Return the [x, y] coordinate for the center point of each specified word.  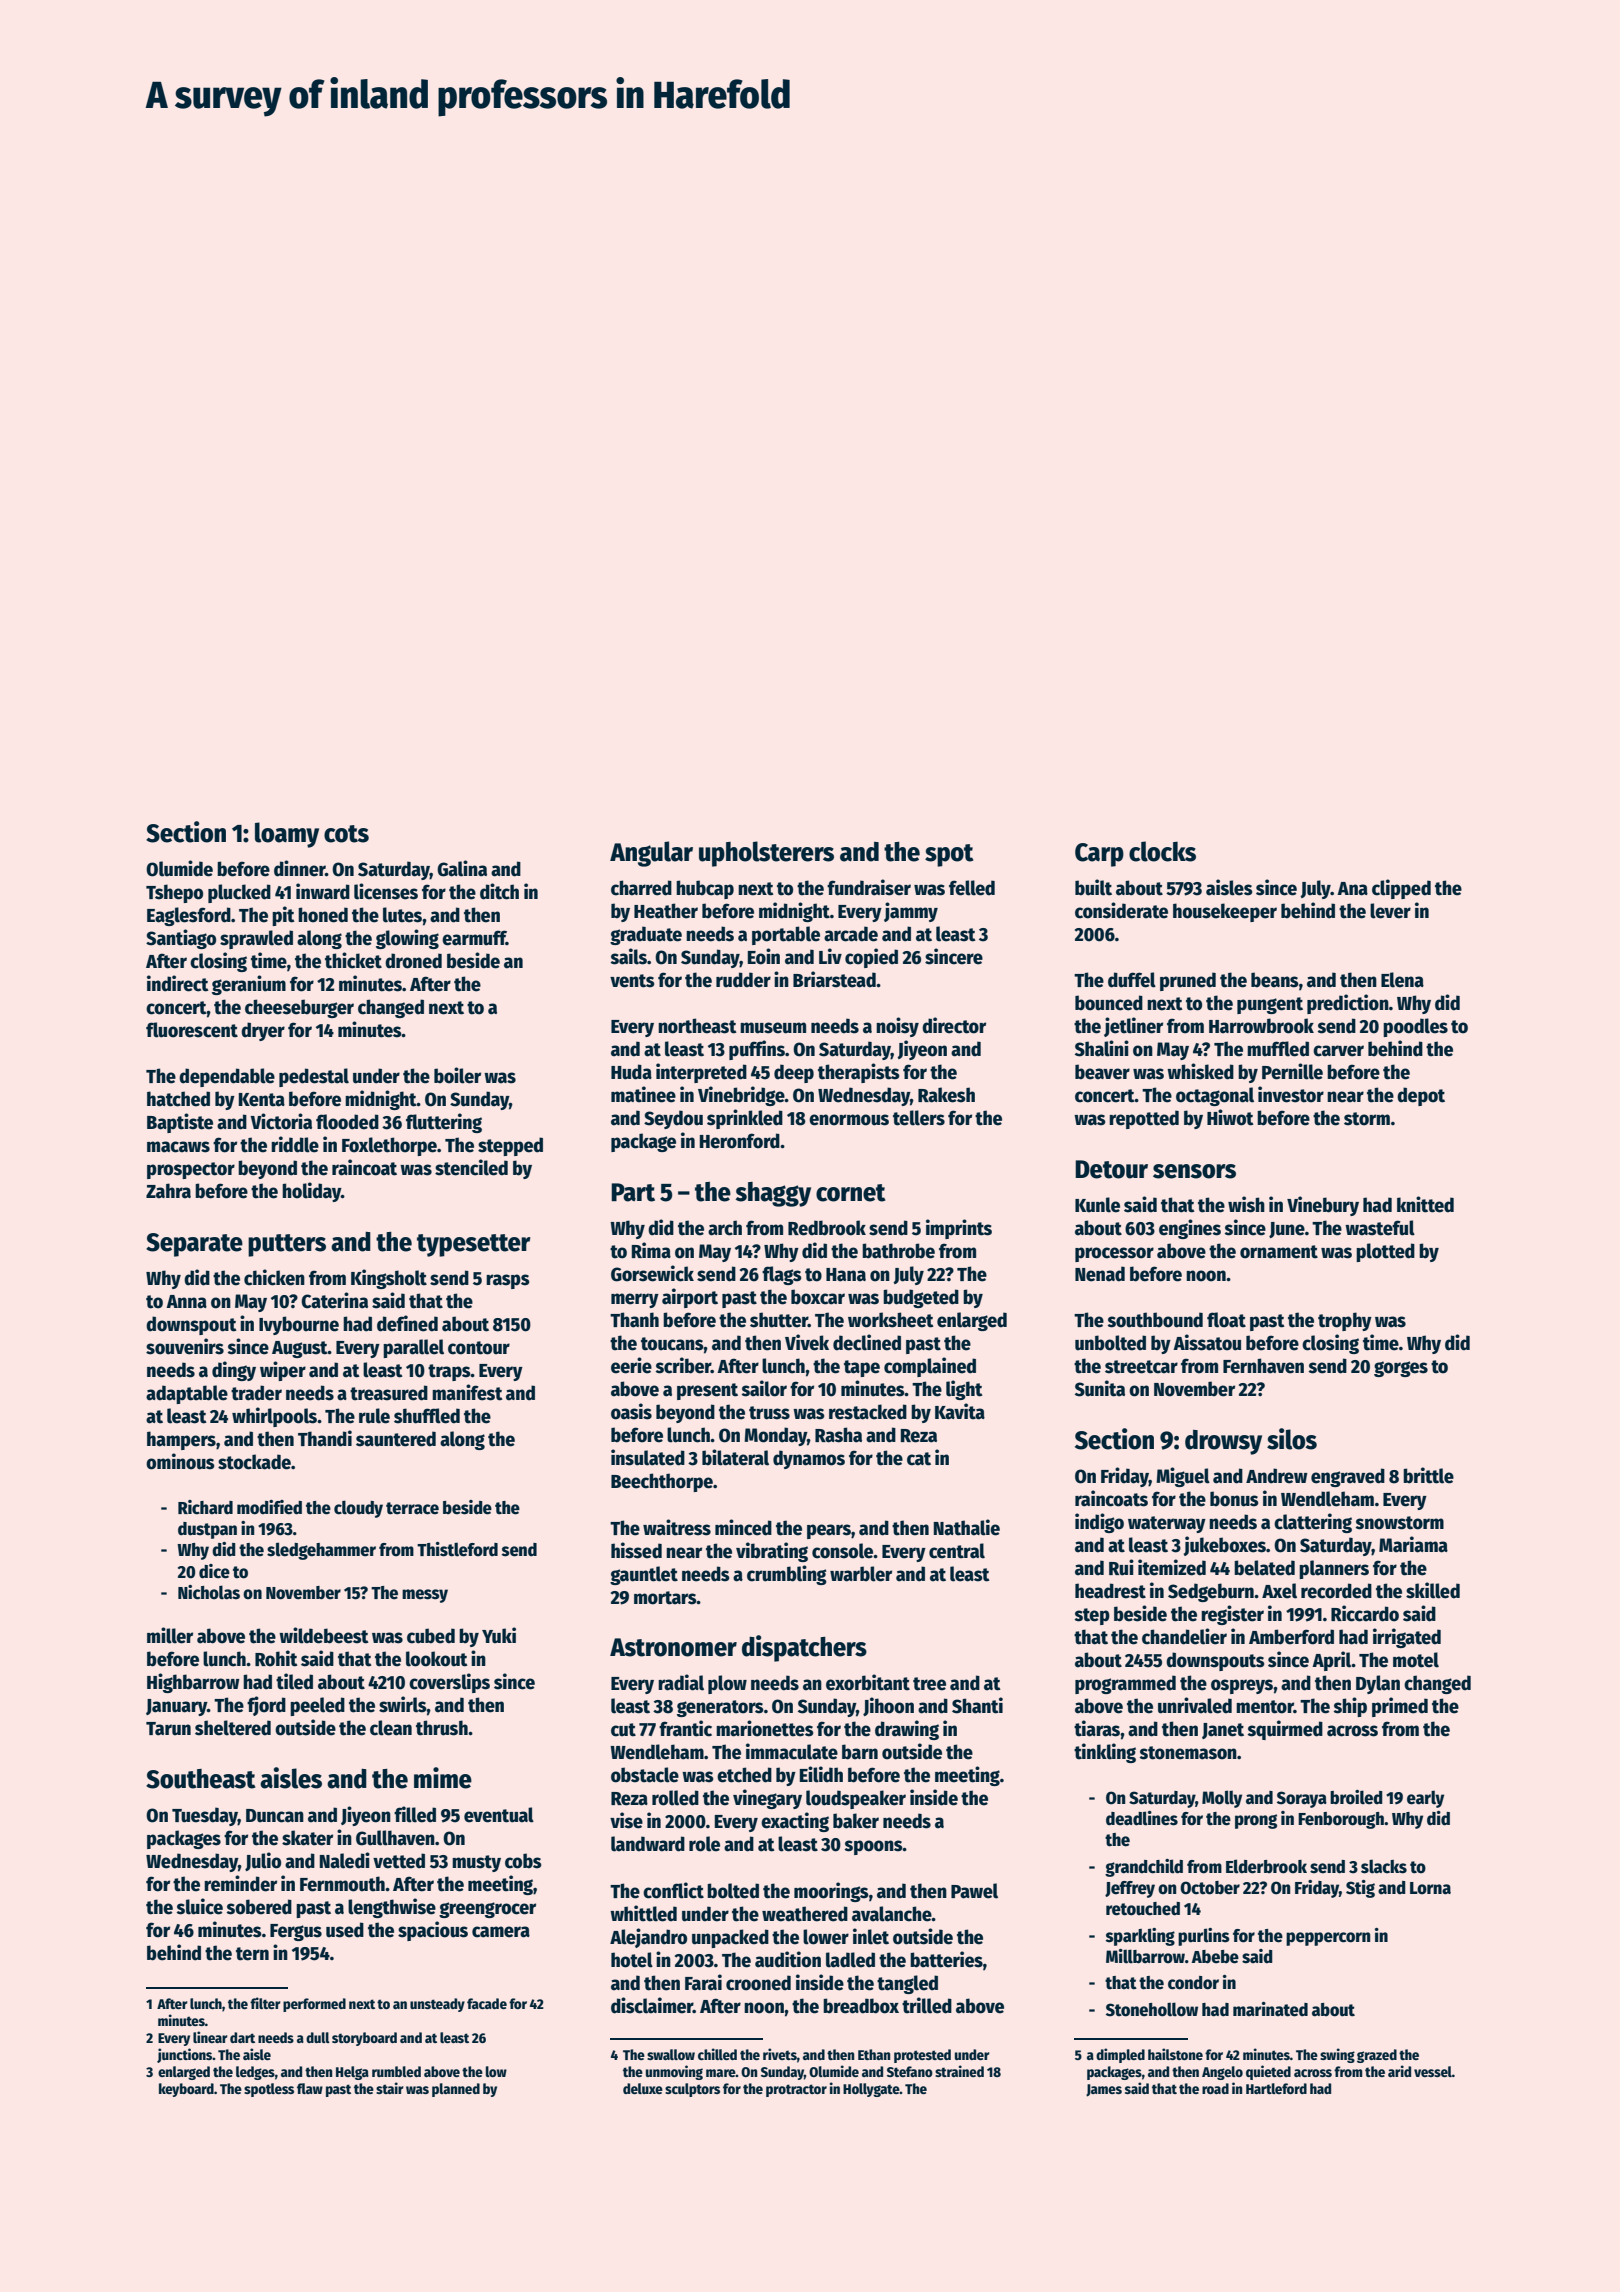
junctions [185, 2055]
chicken [274, 1277]
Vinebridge [741, 1096]
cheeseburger [299, 1008]
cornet [851, 1193]
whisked [1200, 1071]
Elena [1402, 980]
